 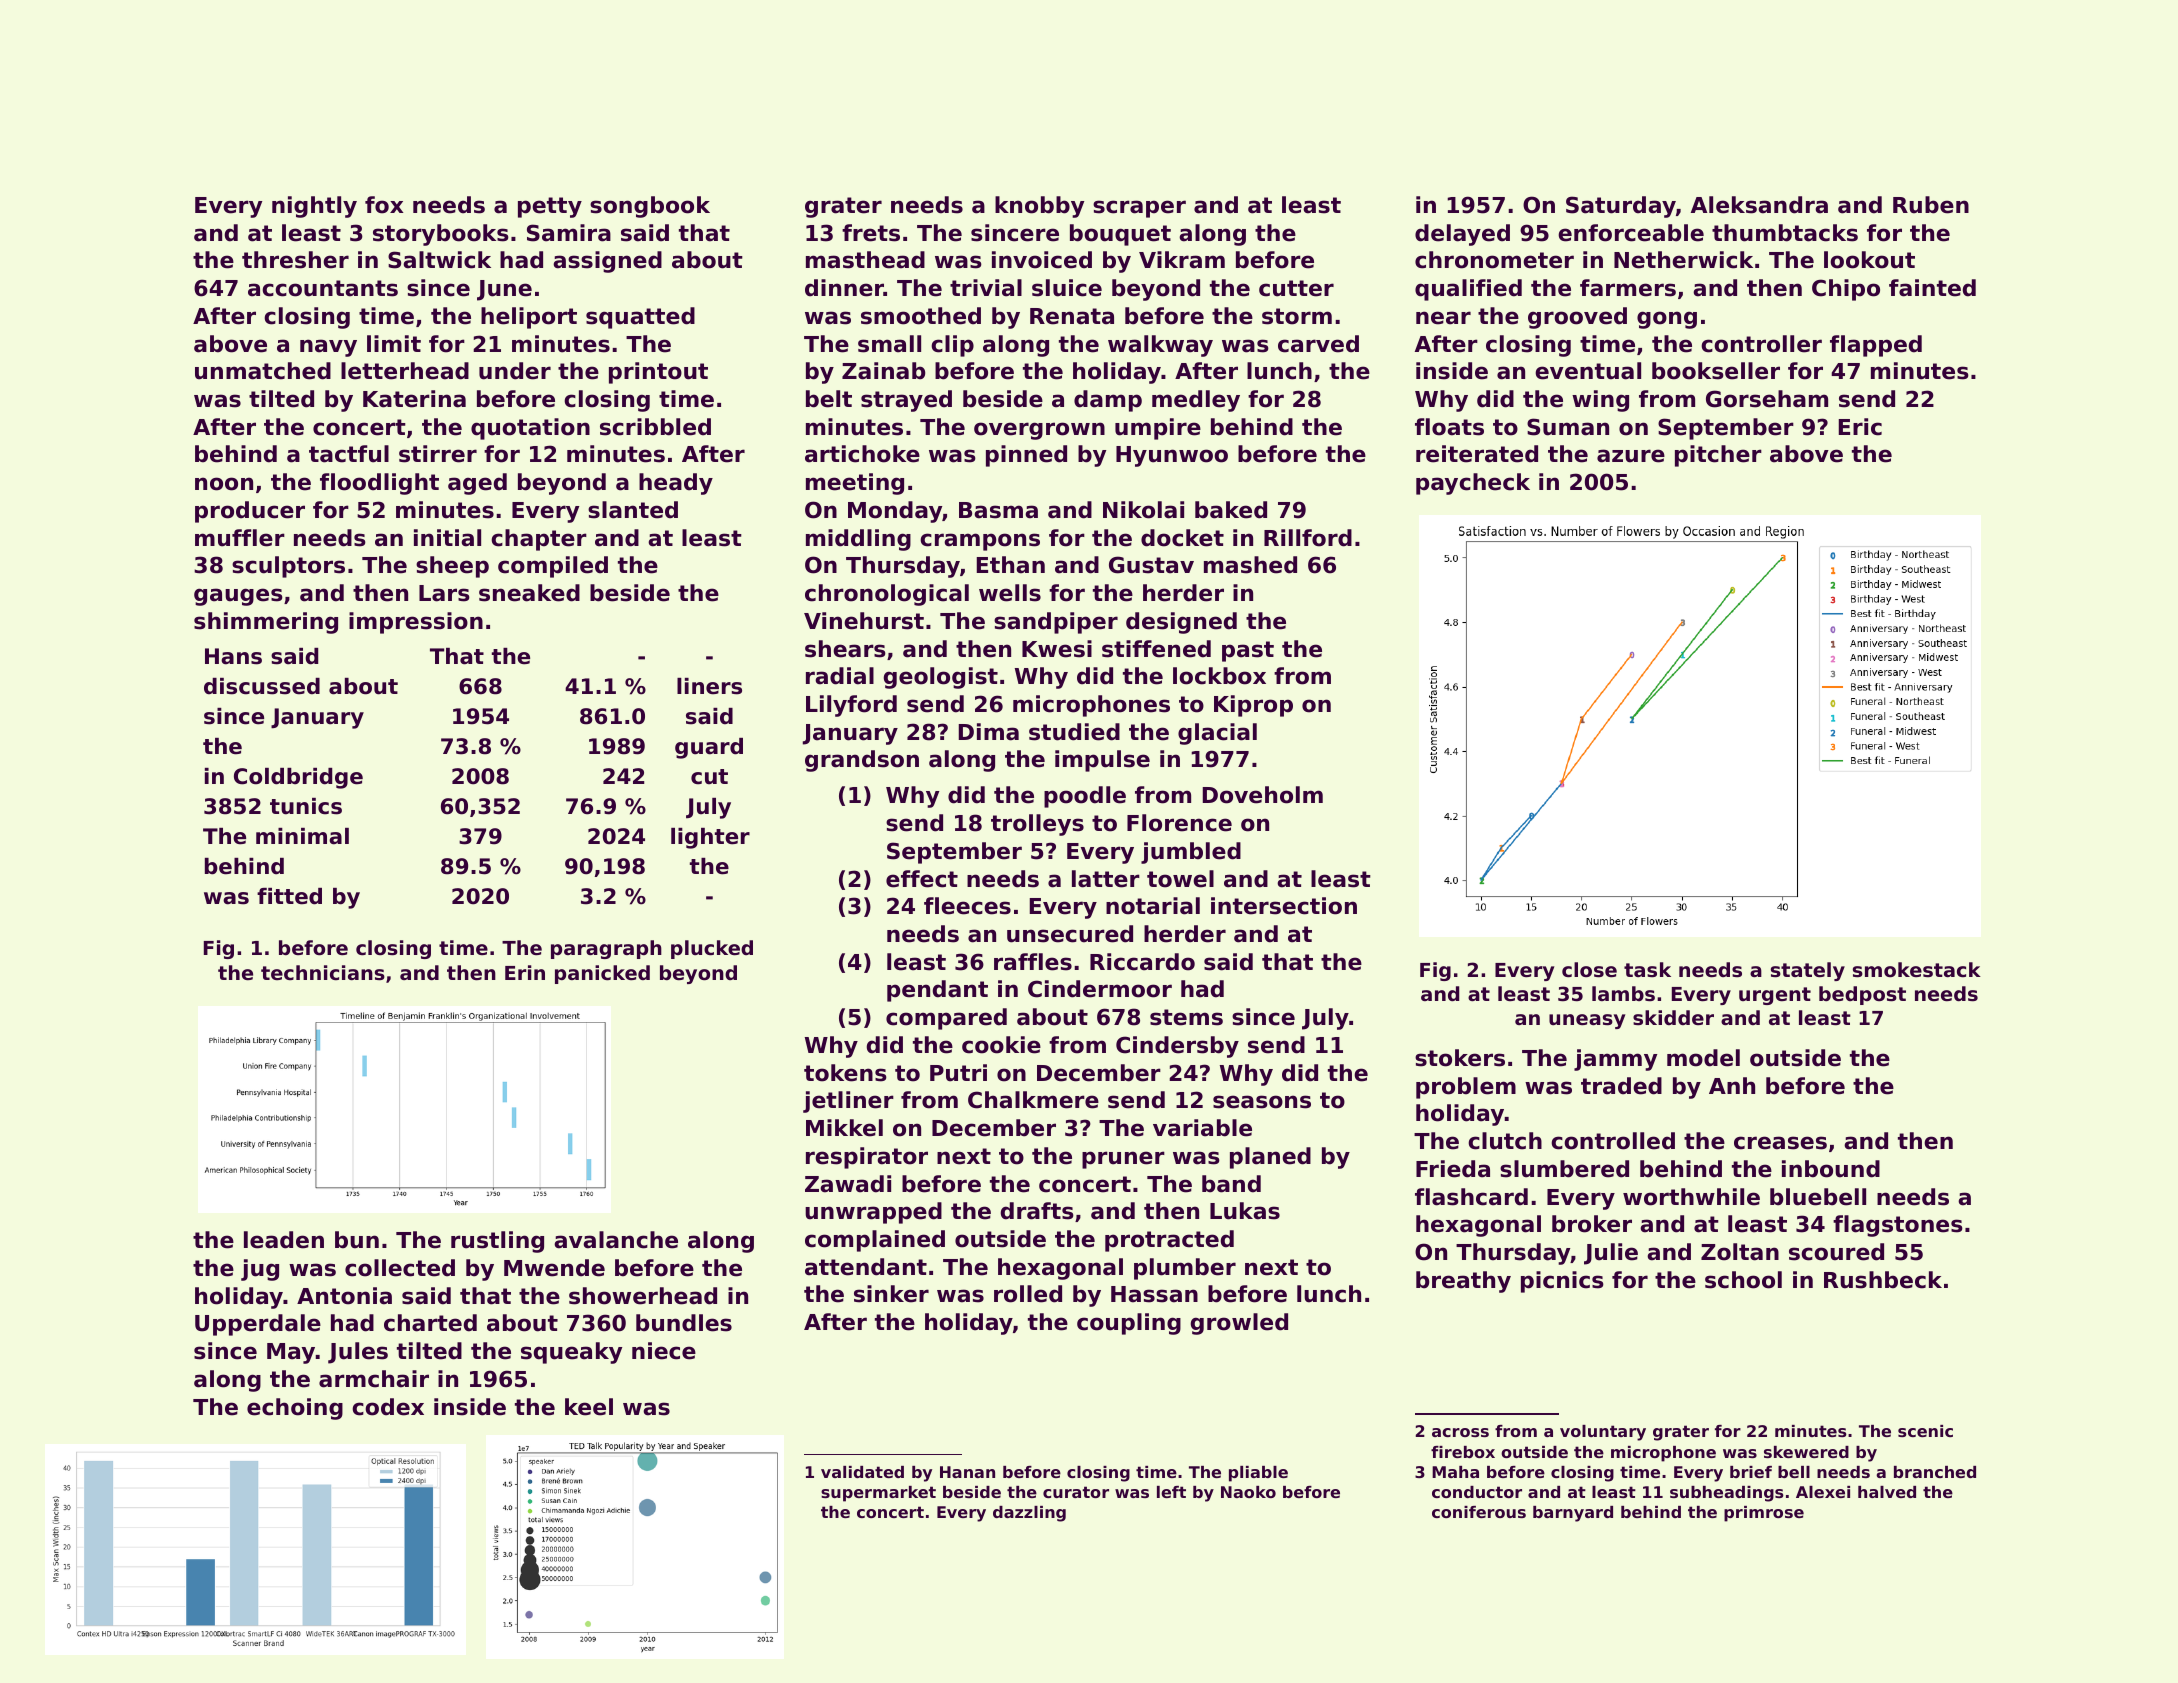 What do you see at coordinates (709, 748) in the screenshot?
I see `guard` at bounding box center [709, 748].
